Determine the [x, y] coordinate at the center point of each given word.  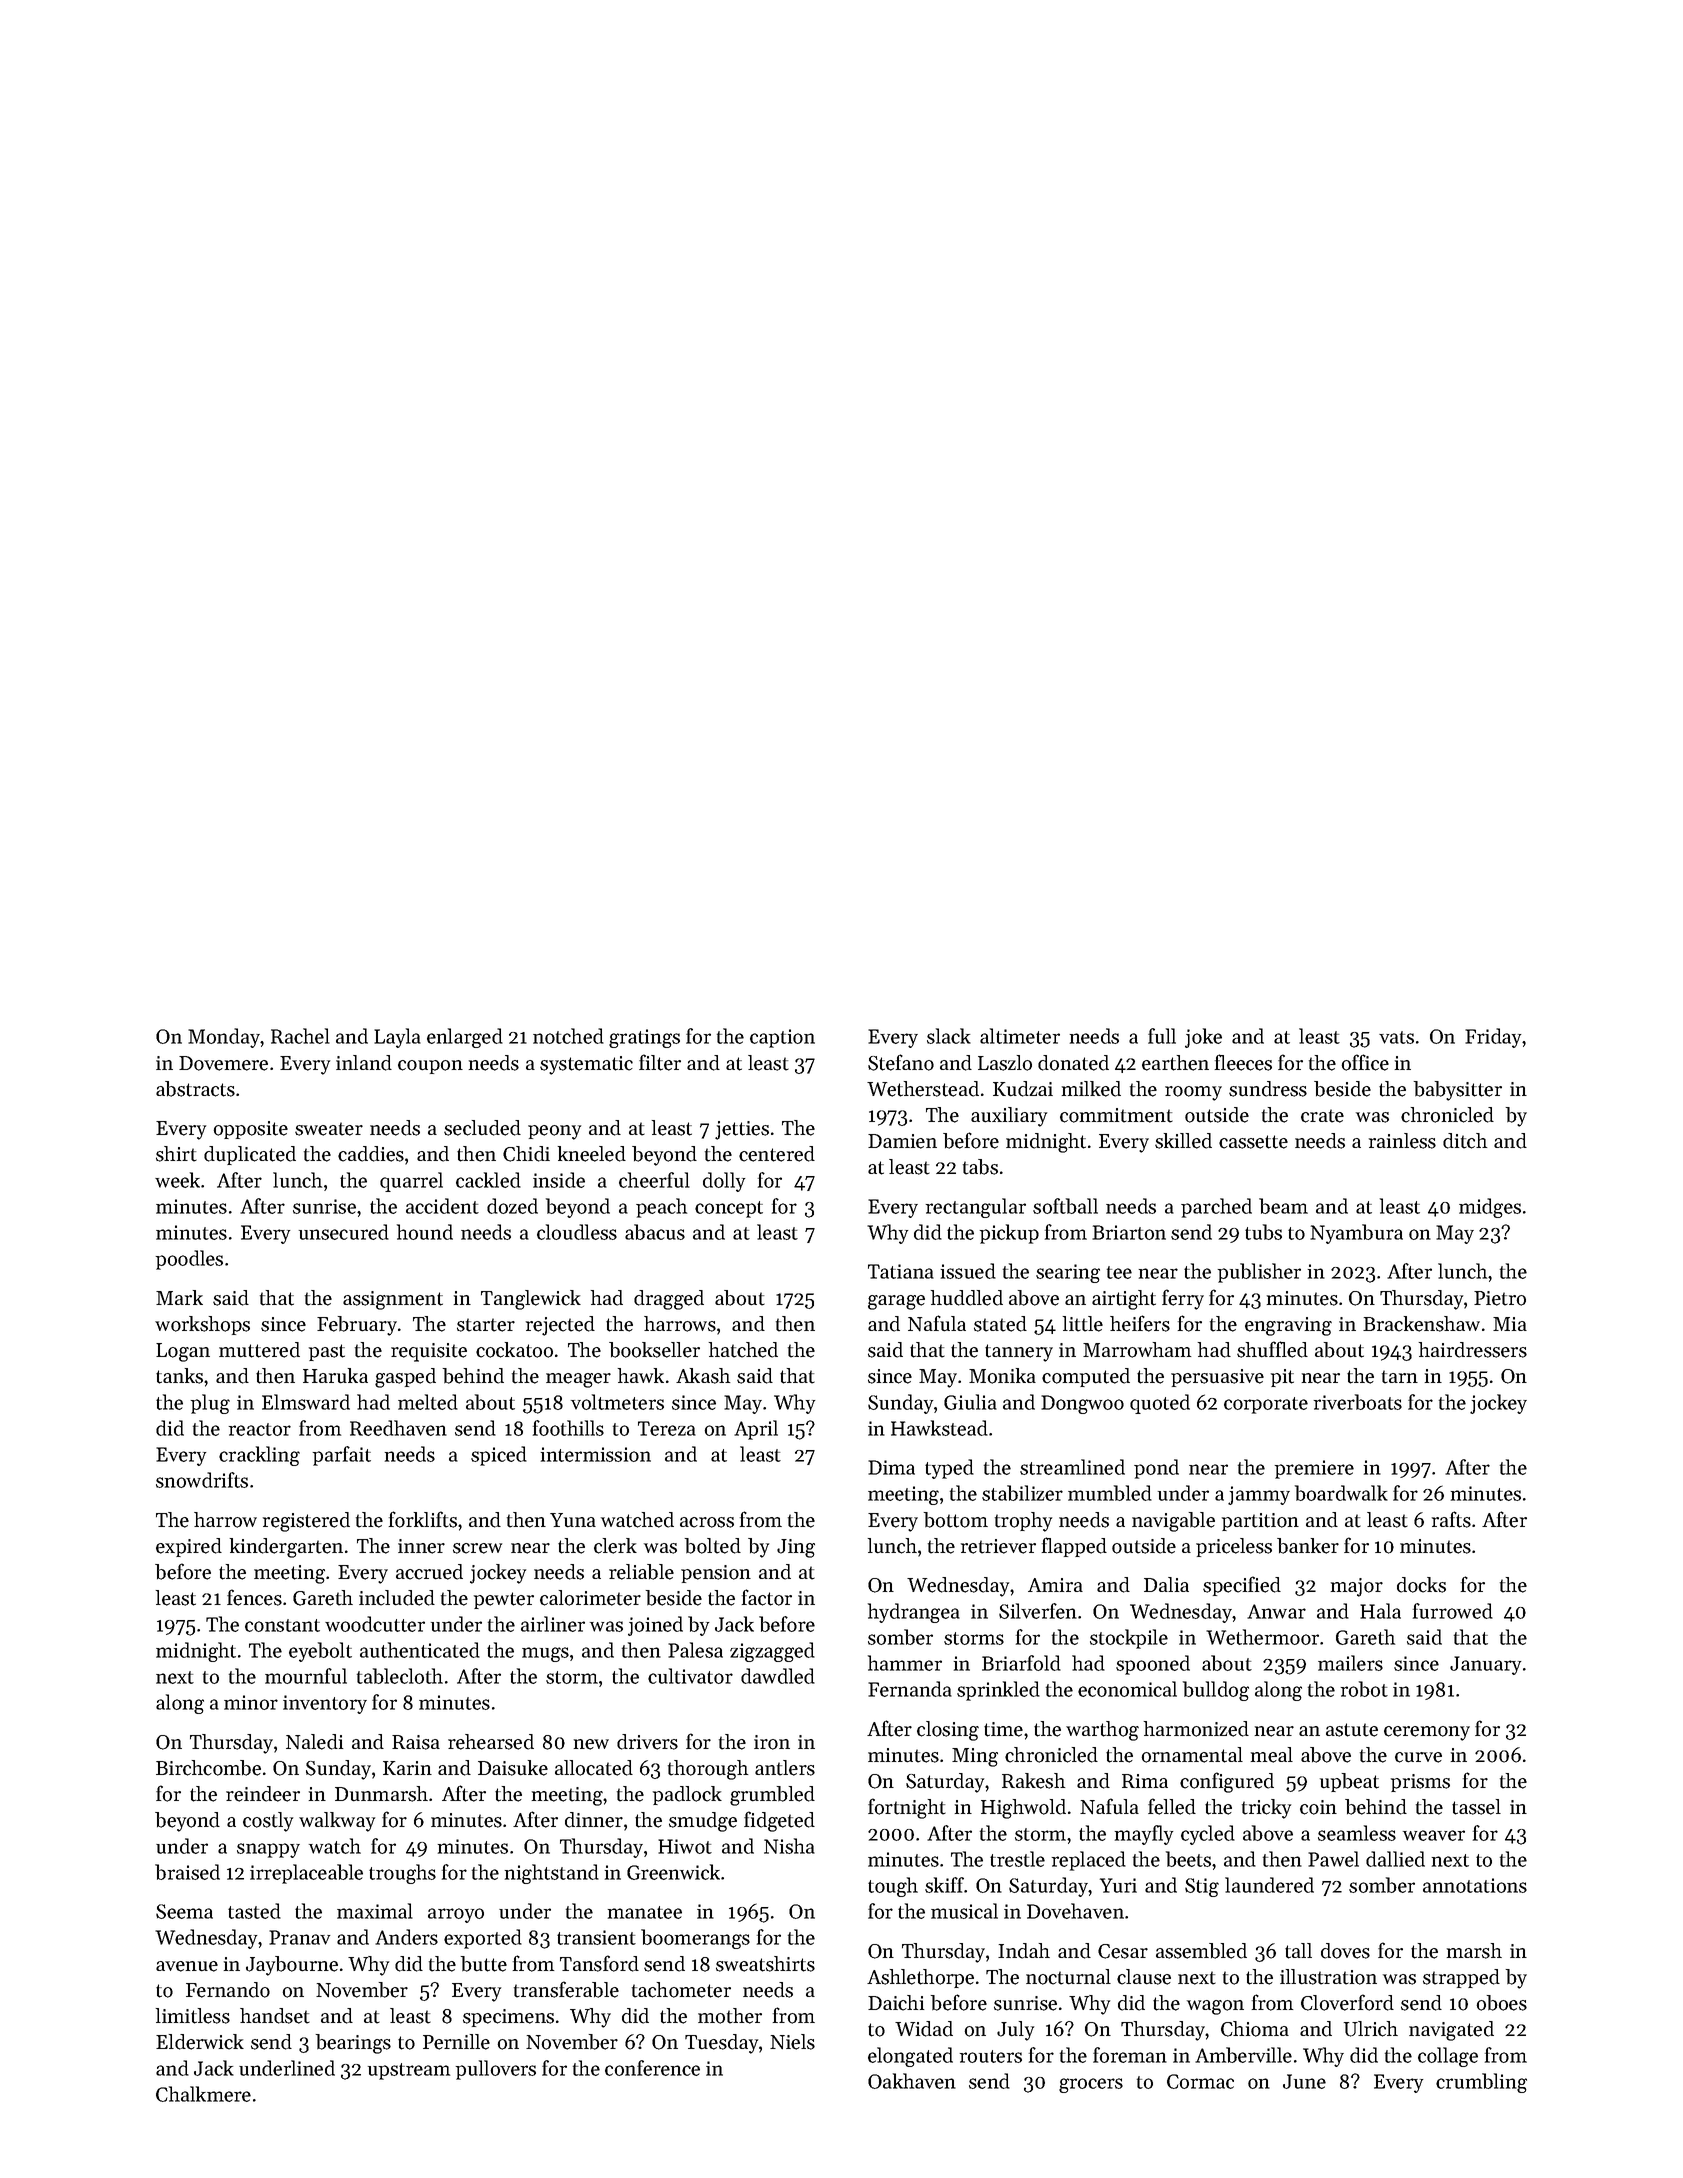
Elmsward [306, 1402]
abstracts [195, 1089]
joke [1203, 1038]
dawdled [778, 1676]
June [1304, 2081]
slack [949, 1036]
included [397, 1598]
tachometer [681, 1990]
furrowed [1453, 1611]
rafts [1451, 1519]
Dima [891, 1467]
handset [275, 2016]
